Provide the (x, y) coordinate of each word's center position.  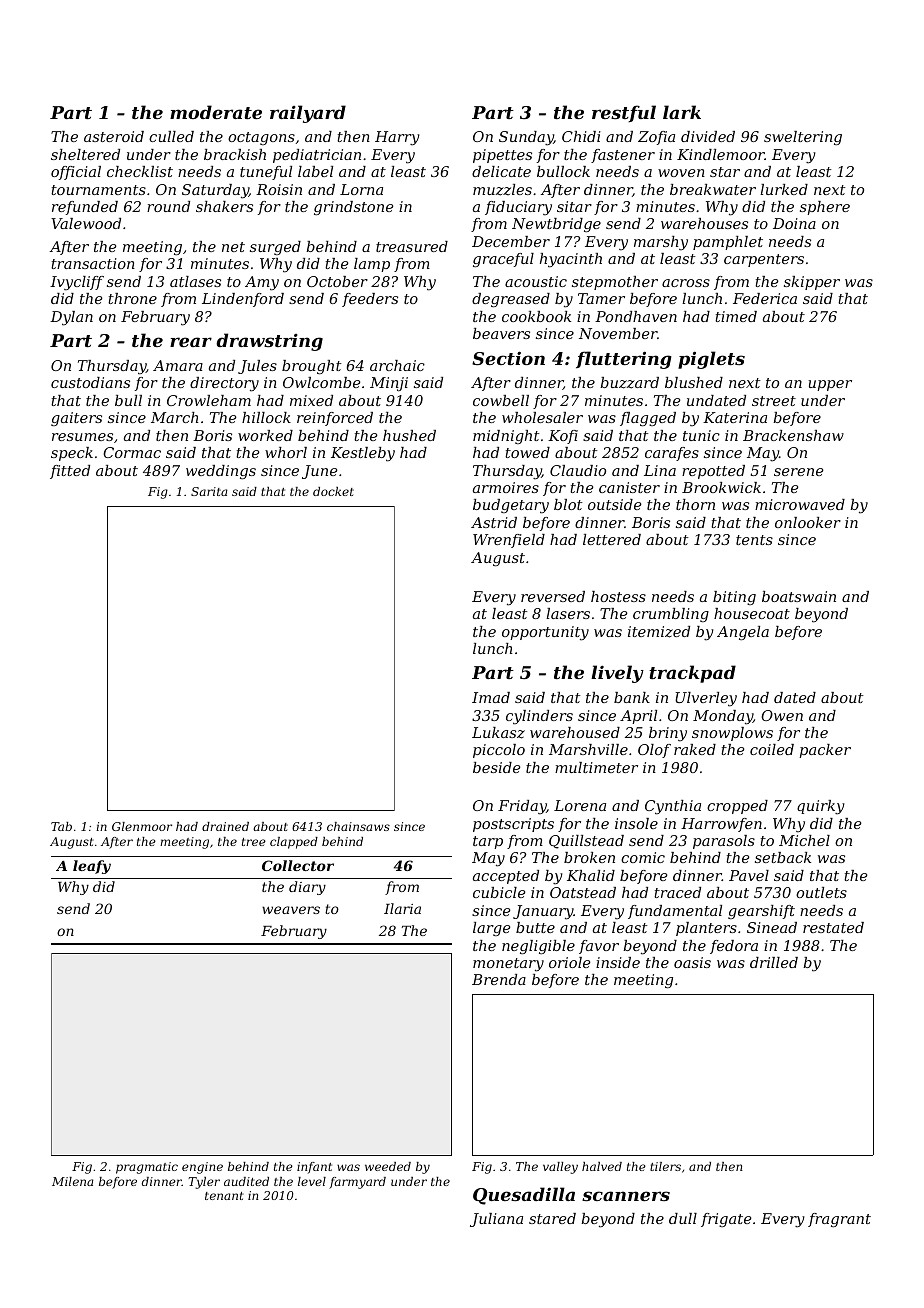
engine (202, 1168)
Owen (782, 715)
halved (602, 1166)
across (686, 283)
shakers (224, 206)
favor (599, 947)
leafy (92, 867)
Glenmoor (142, 826)
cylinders (539, 717)
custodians (90, 382)
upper (830, 385)
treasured (412, 246)
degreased (511, 300)
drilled (774, 962)
